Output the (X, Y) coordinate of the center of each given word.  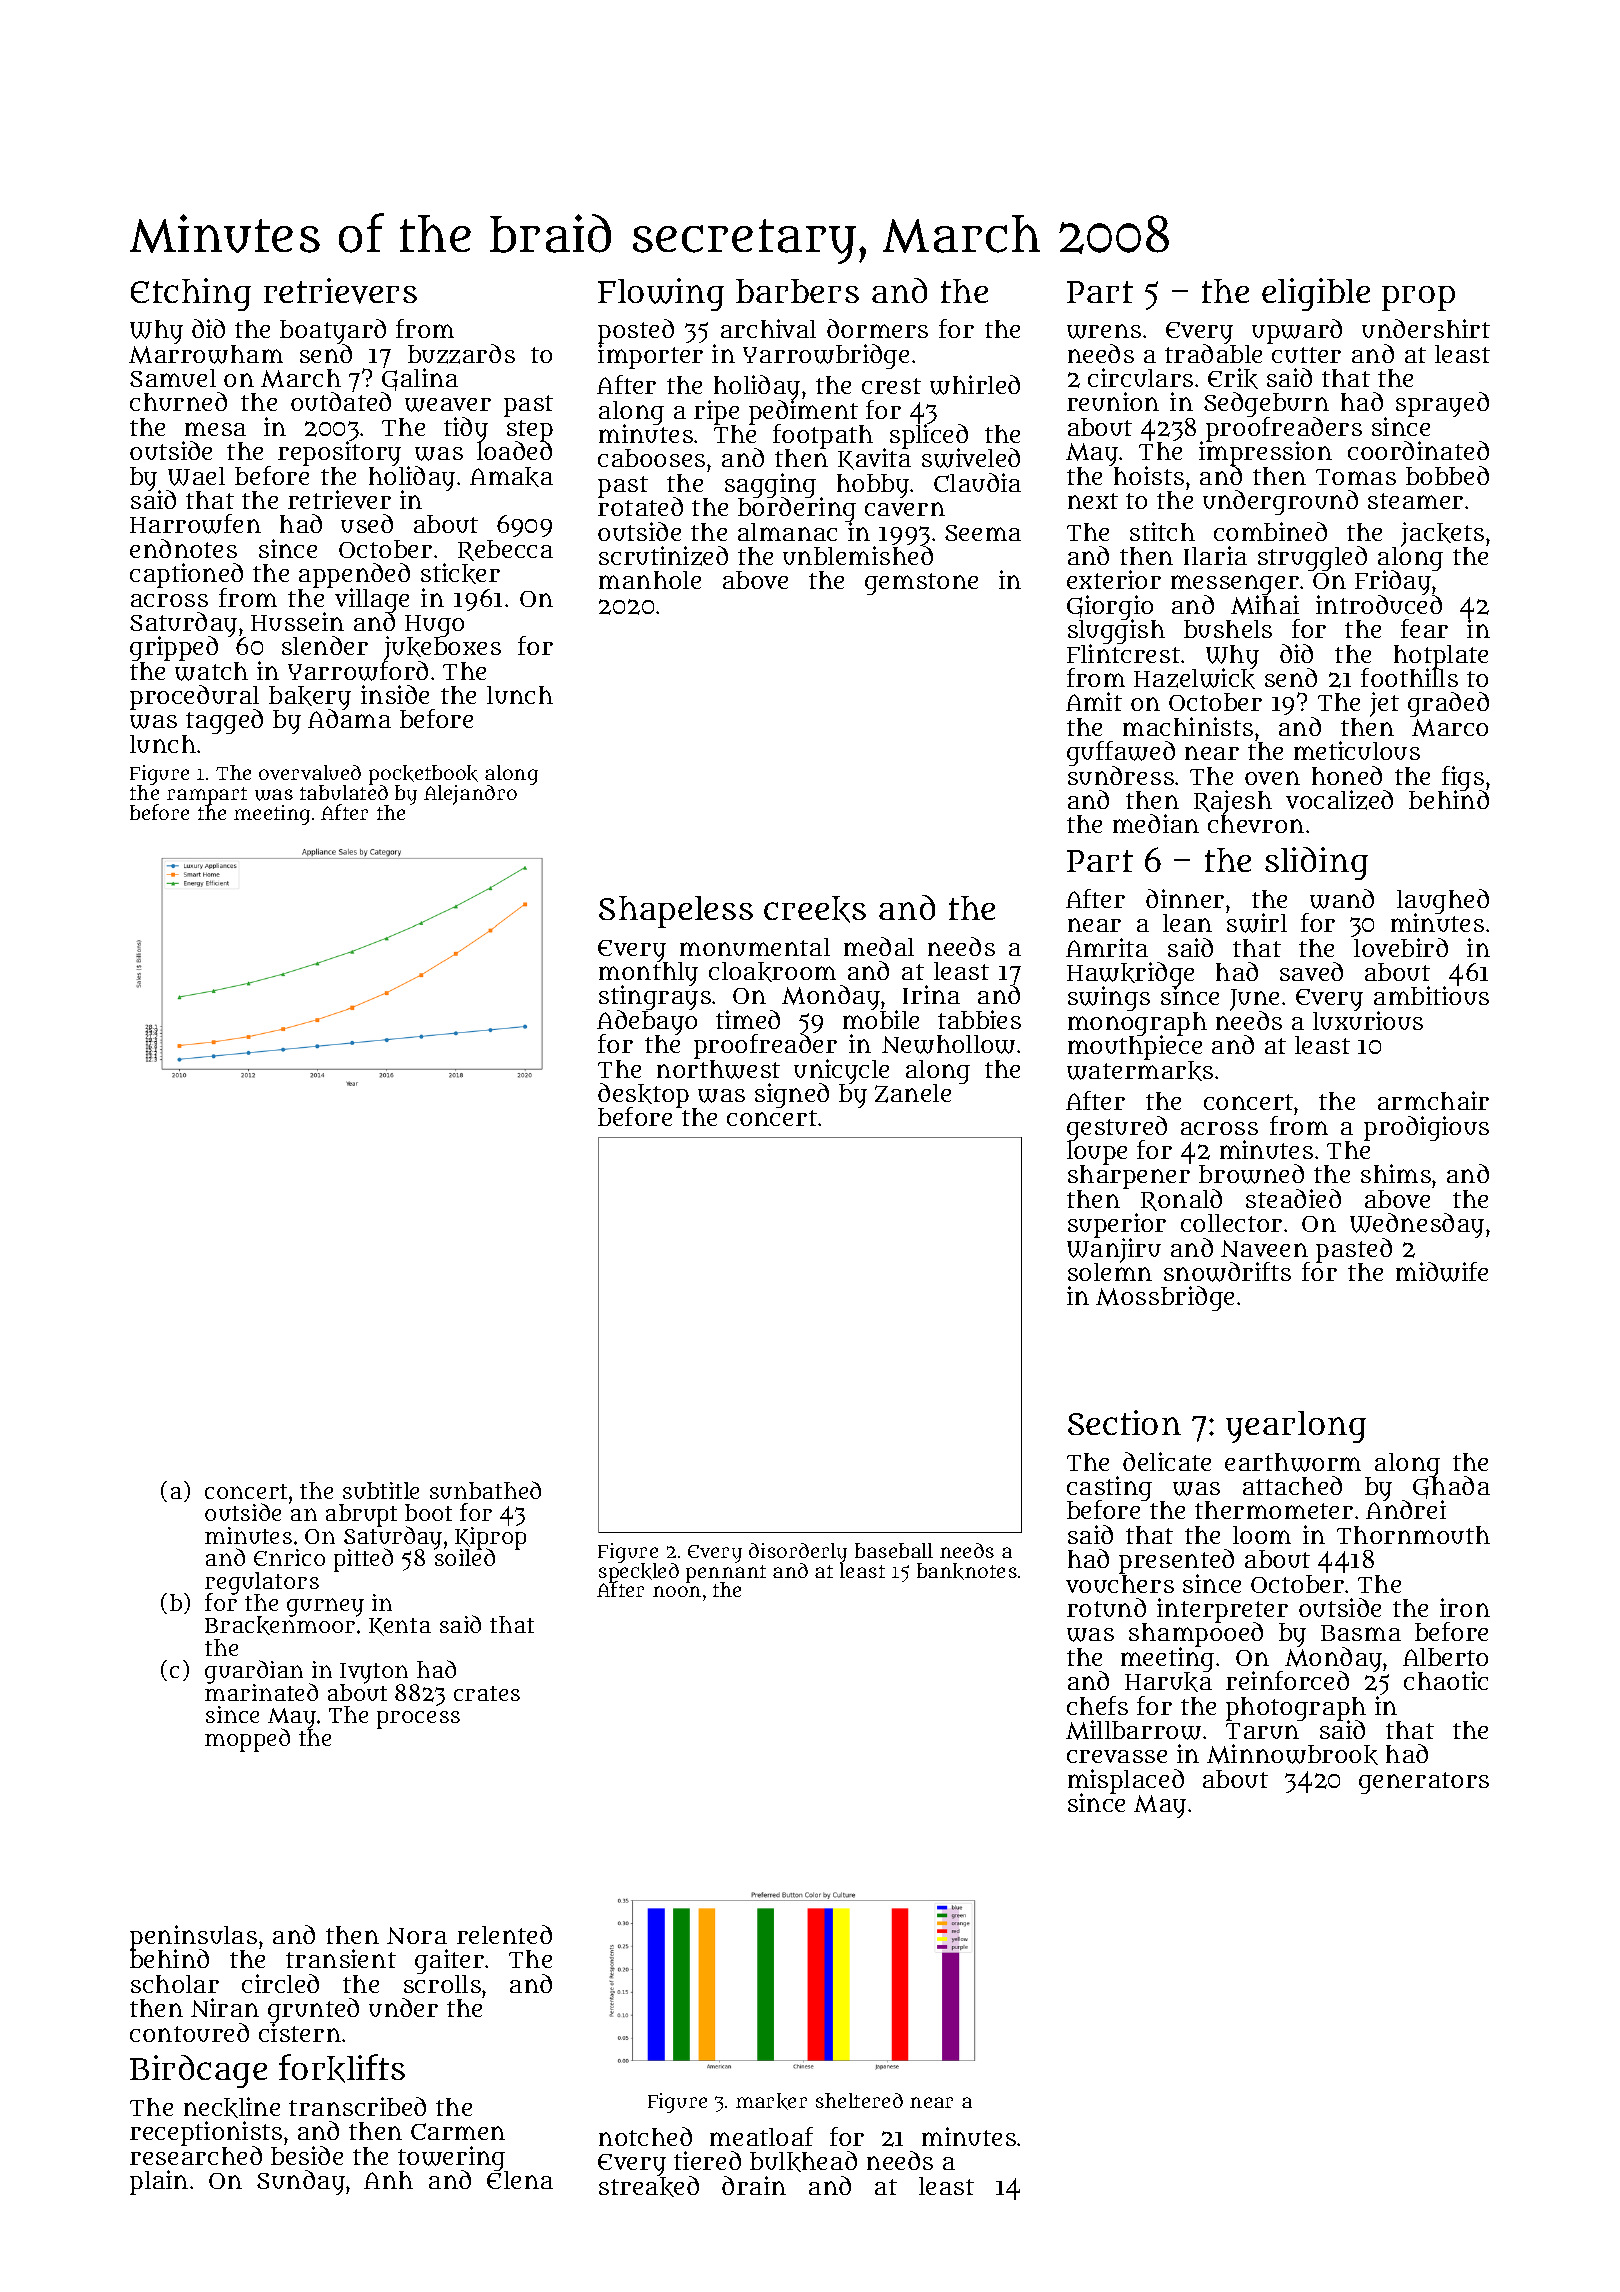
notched (645, 2136)
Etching (191, 294)
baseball (894, 1550)
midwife (1442, 1272)
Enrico (289, 1557)
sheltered (859, 2100)
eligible (1316, 294)
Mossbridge (1165, 1298)
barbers (797, 291)
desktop (643, 1095)
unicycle (841, 1071)
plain (159, 2182)
